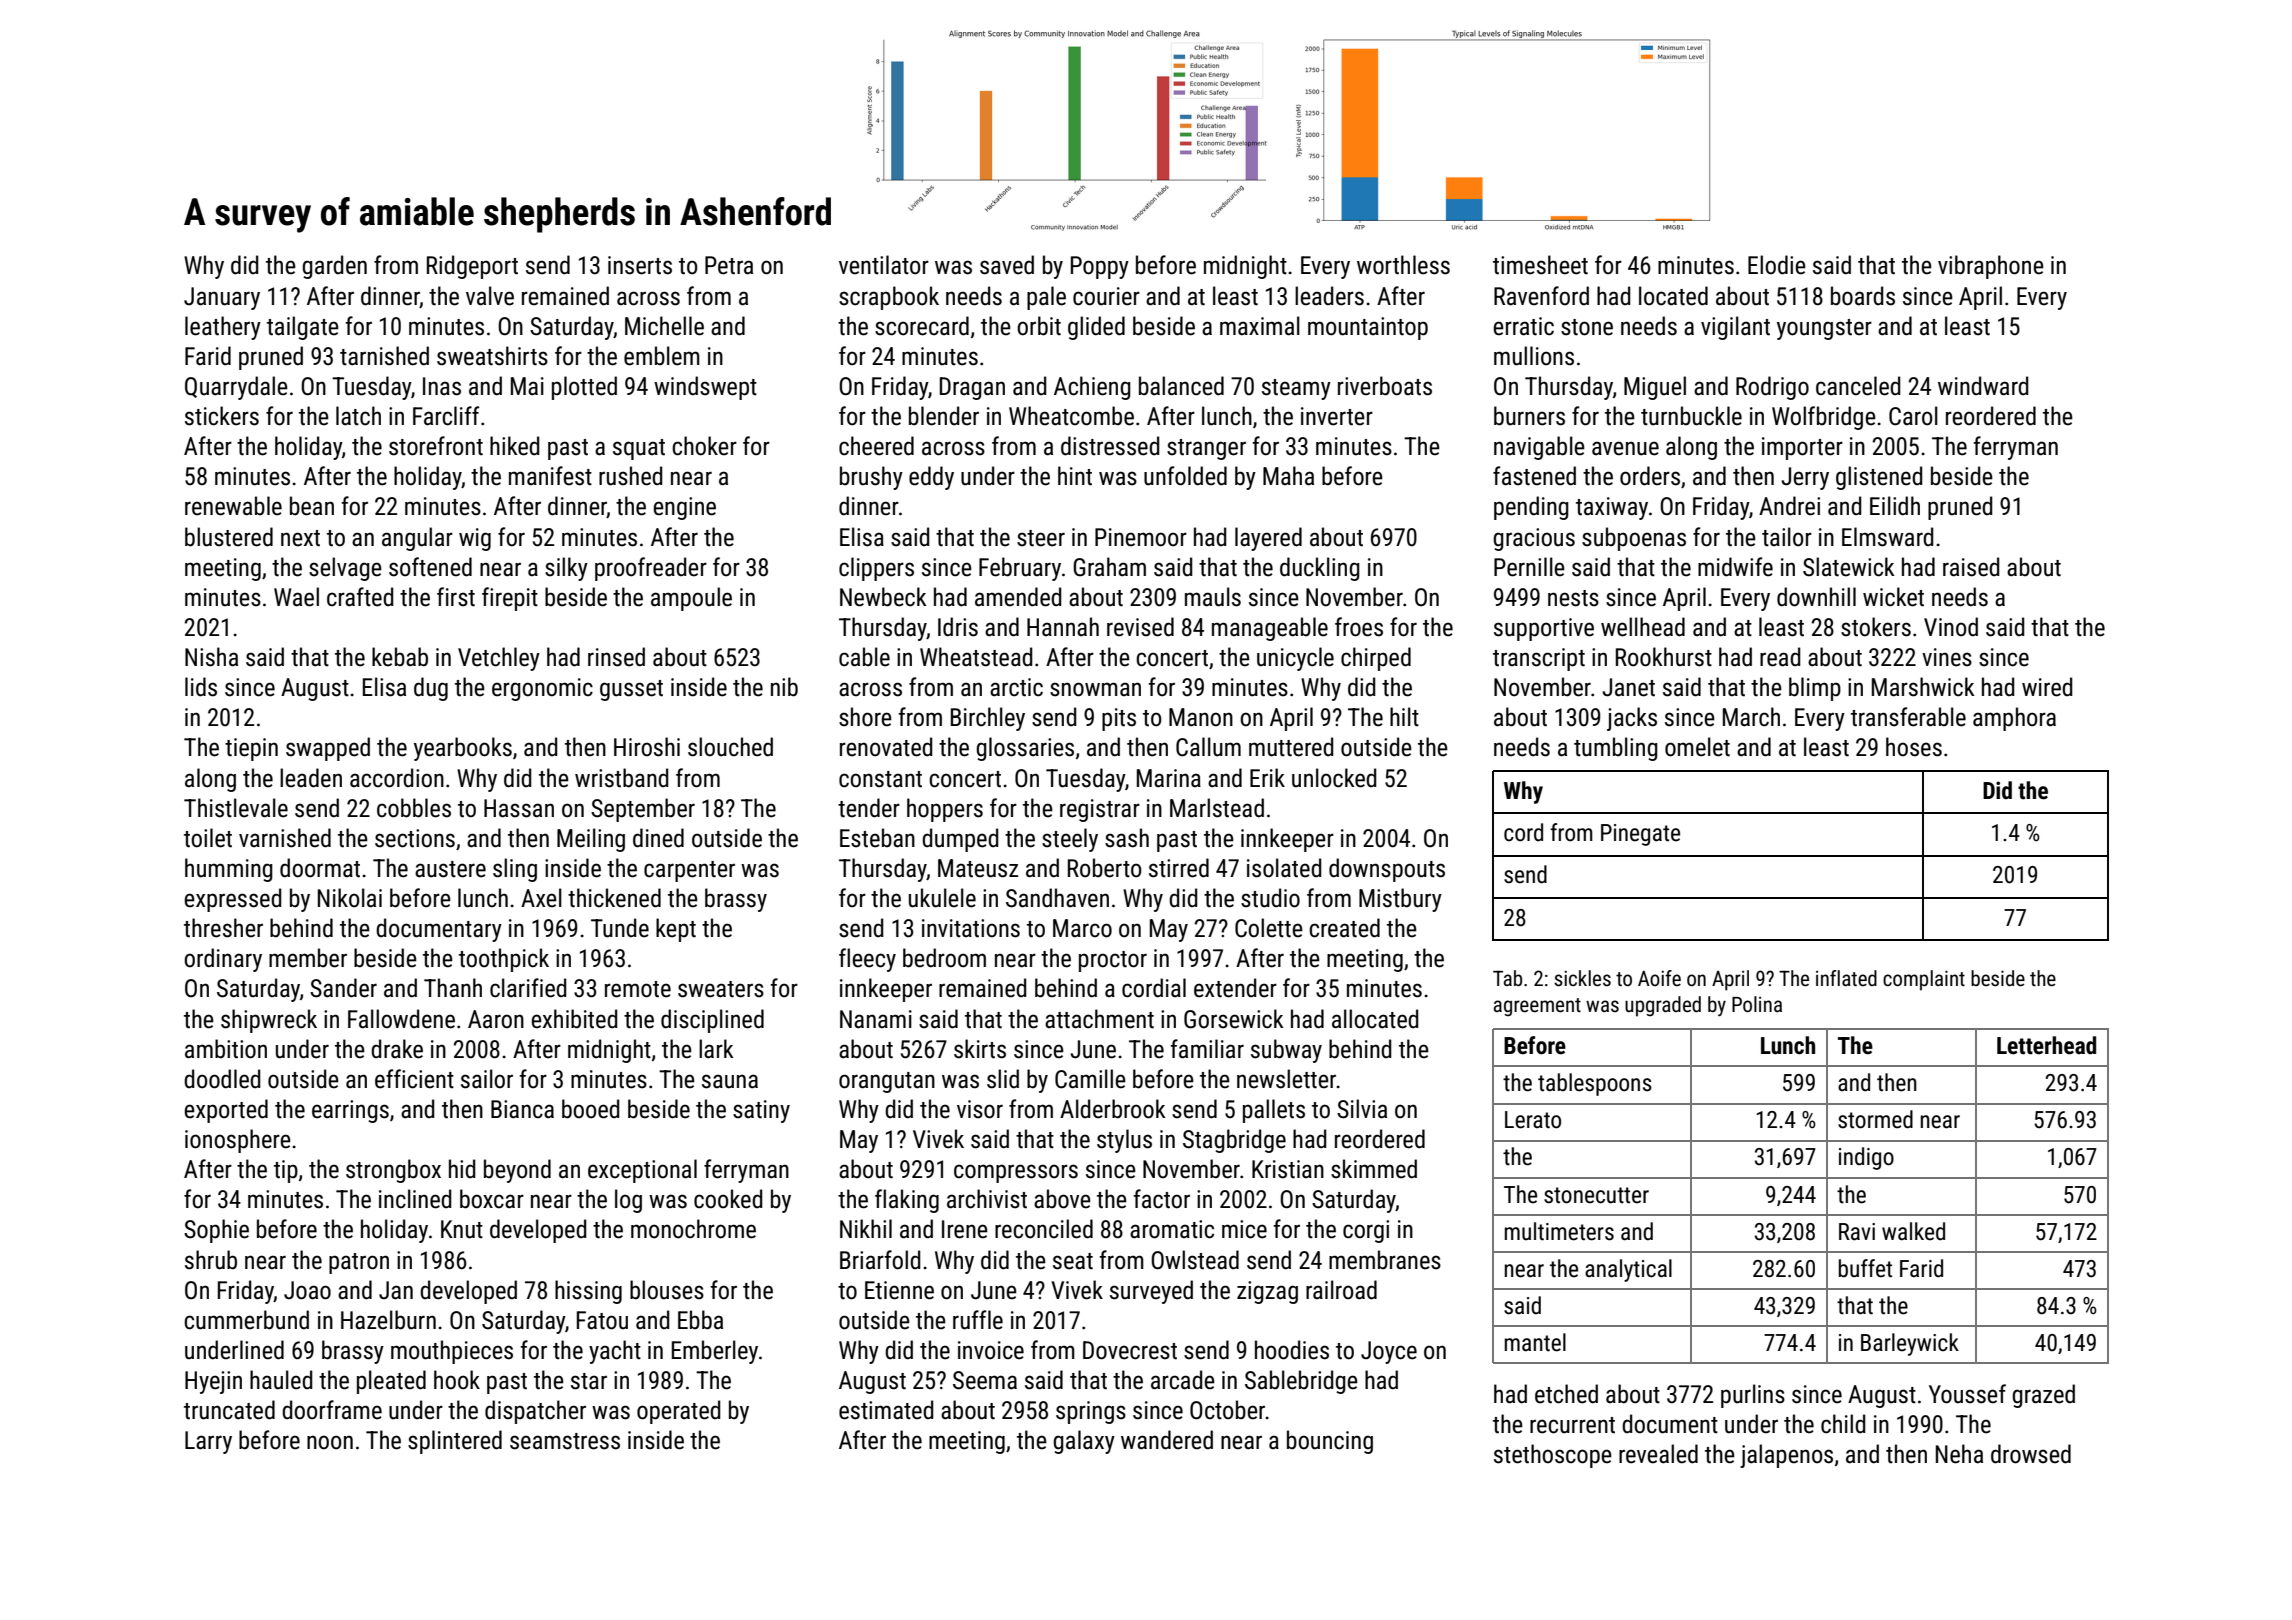 This document has height=1620, width=2292. I want to click on Idris, so click(958, 627).
